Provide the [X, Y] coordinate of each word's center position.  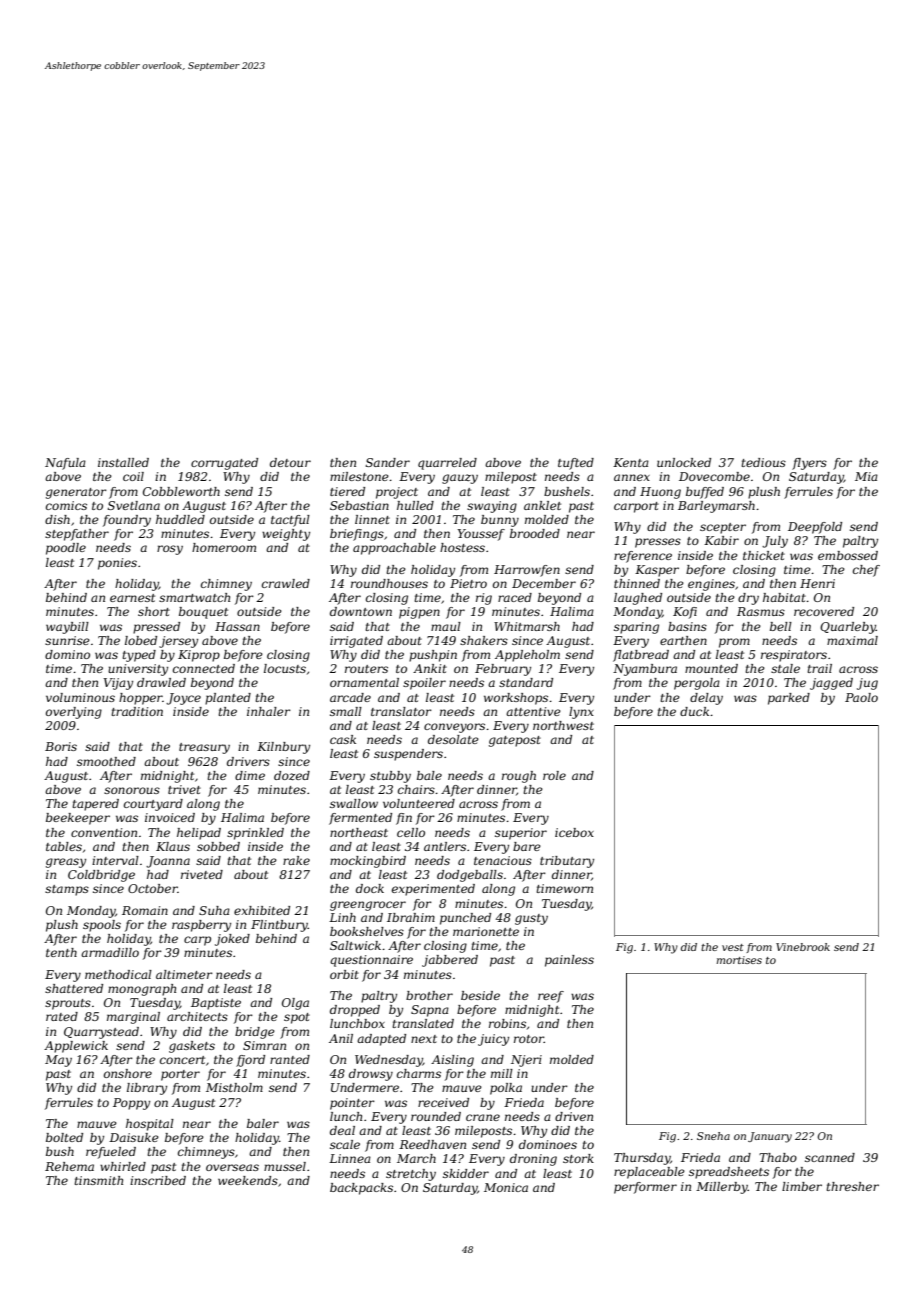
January [770, 1137]
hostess [462, 547]
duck [694, 711]
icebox [574, 832]
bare [527, 846]
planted [228, 699]
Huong [660, 493]
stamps [67, 890]
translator [401, 711]
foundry [127, 521]
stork [578, 1158]
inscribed [158, 1180]
